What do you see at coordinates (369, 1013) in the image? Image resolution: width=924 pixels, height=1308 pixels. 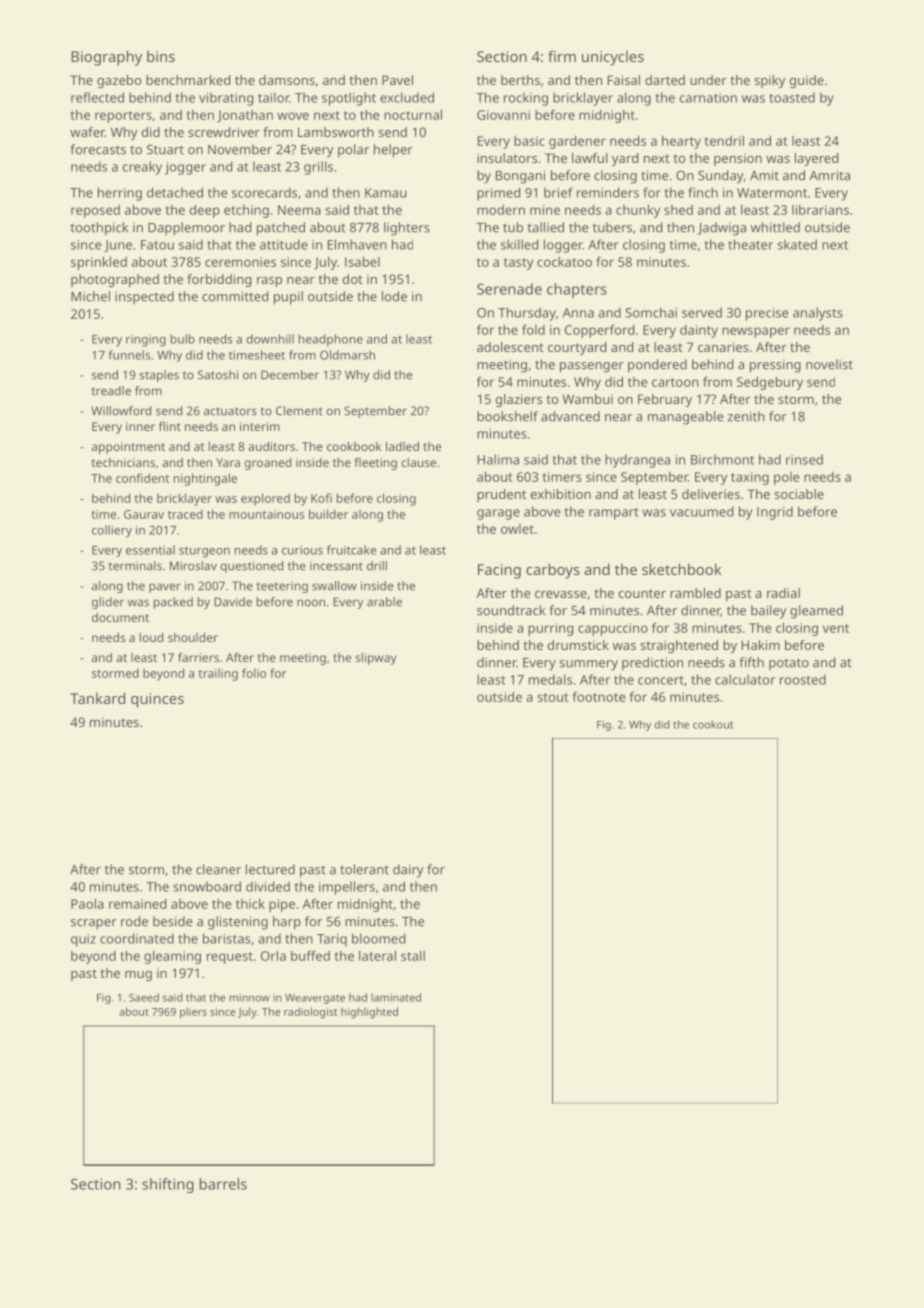 I see `highlighted` at bounding box center [369, 1013].
